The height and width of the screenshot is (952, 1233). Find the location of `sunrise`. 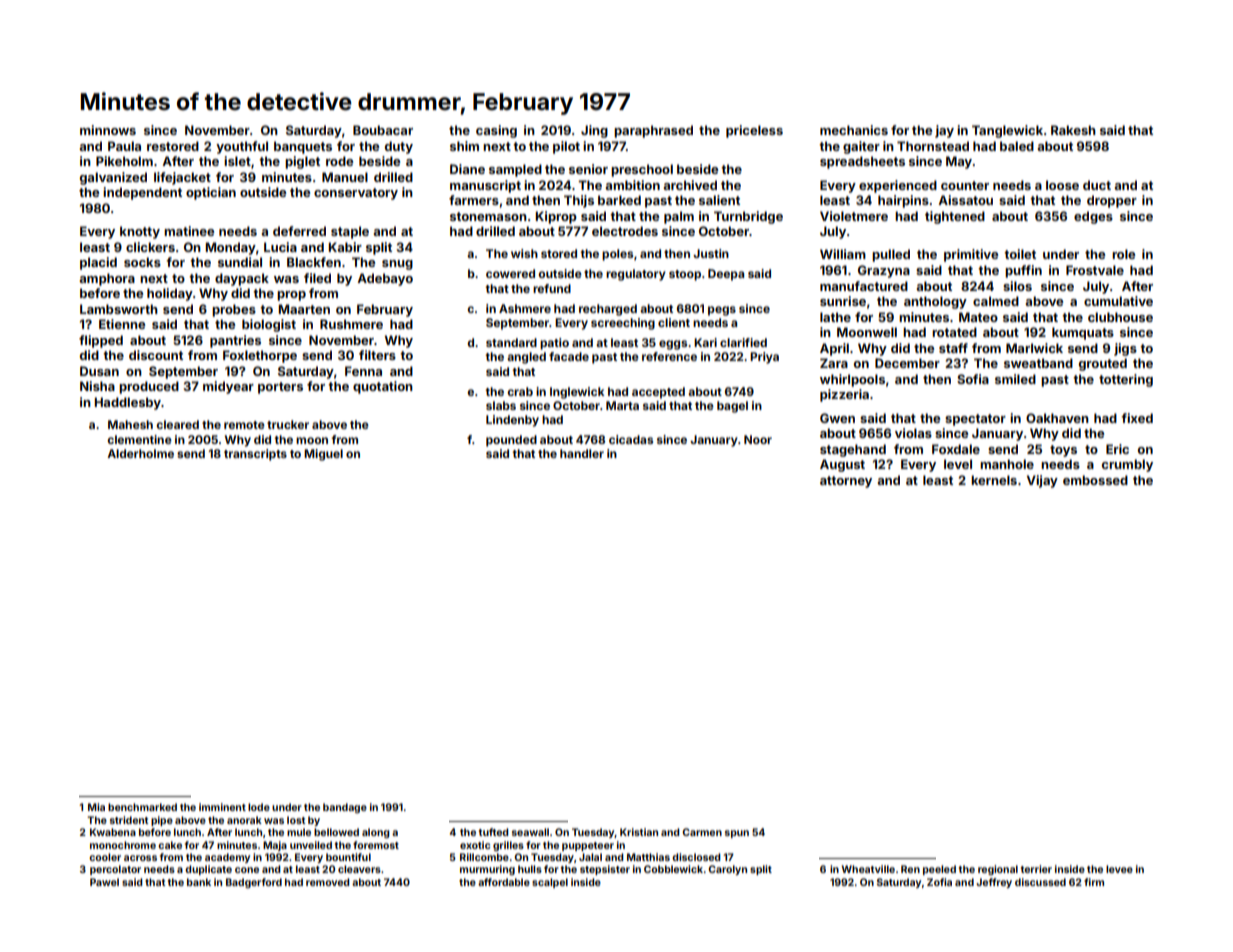

sunrise is located at coordinates (843, 301).
